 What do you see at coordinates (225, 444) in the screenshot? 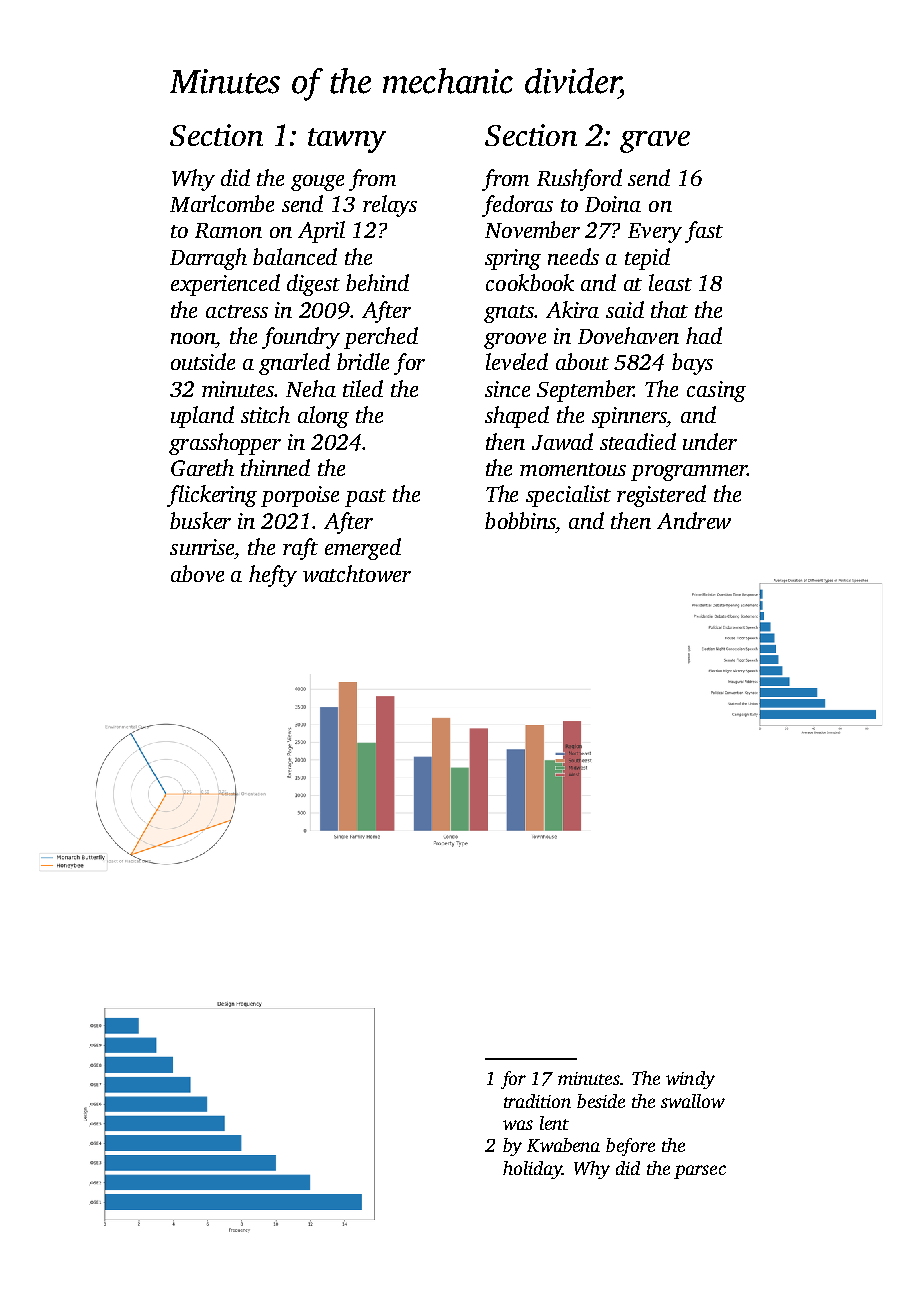
I see `grasshopper` at bounding box center [225, 444].
